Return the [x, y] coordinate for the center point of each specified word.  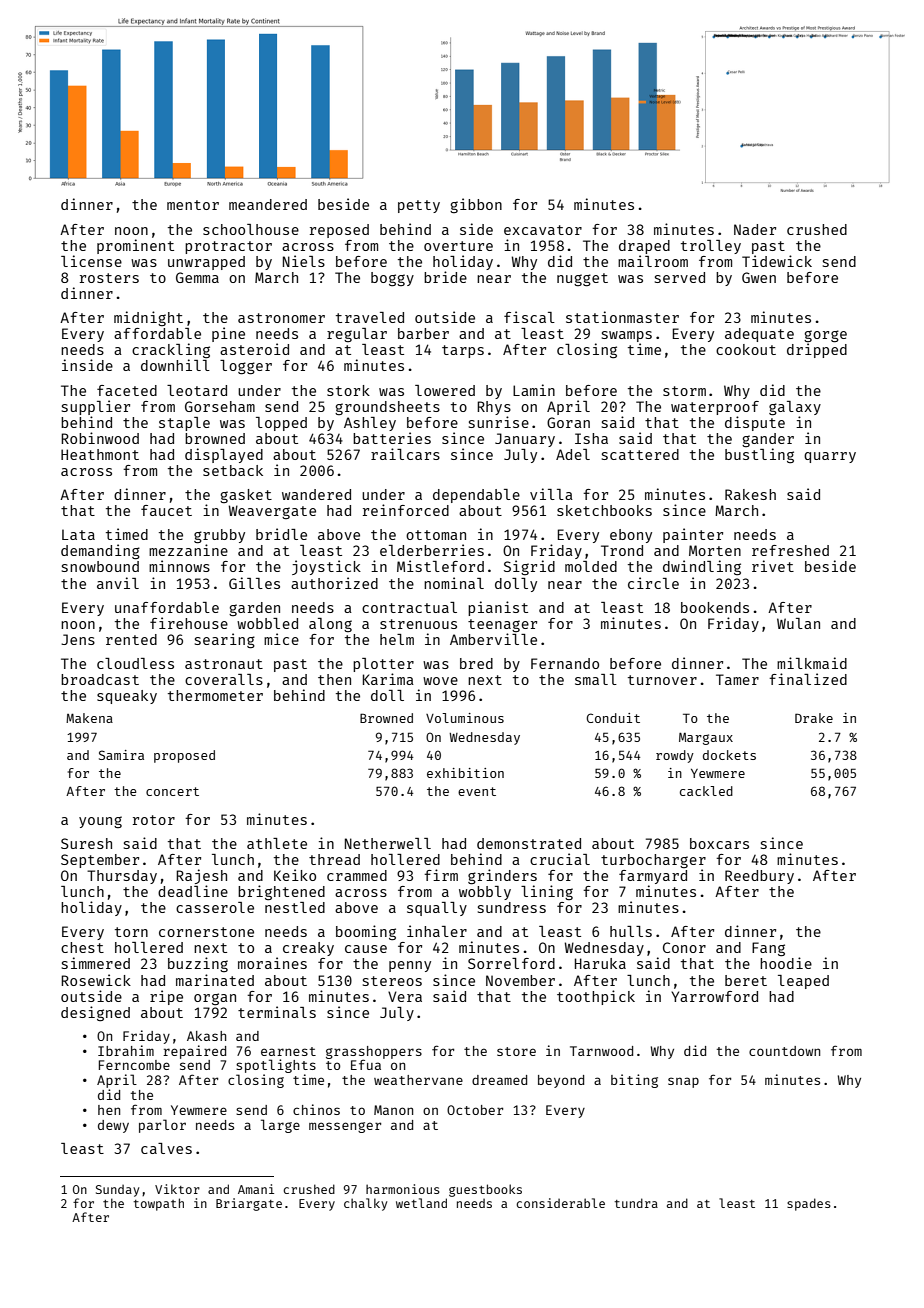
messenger [345, 1127]
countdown [784, 1051]
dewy [113, 1126]
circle [653, 583]
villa [551, 494]
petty [419, 206]
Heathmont [100, 454]
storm [684, 391]
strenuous [418, 624]
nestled [295, 907]
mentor [193, 205]
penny [410, 966]
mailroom [653, 261]
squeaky [127, 697]
